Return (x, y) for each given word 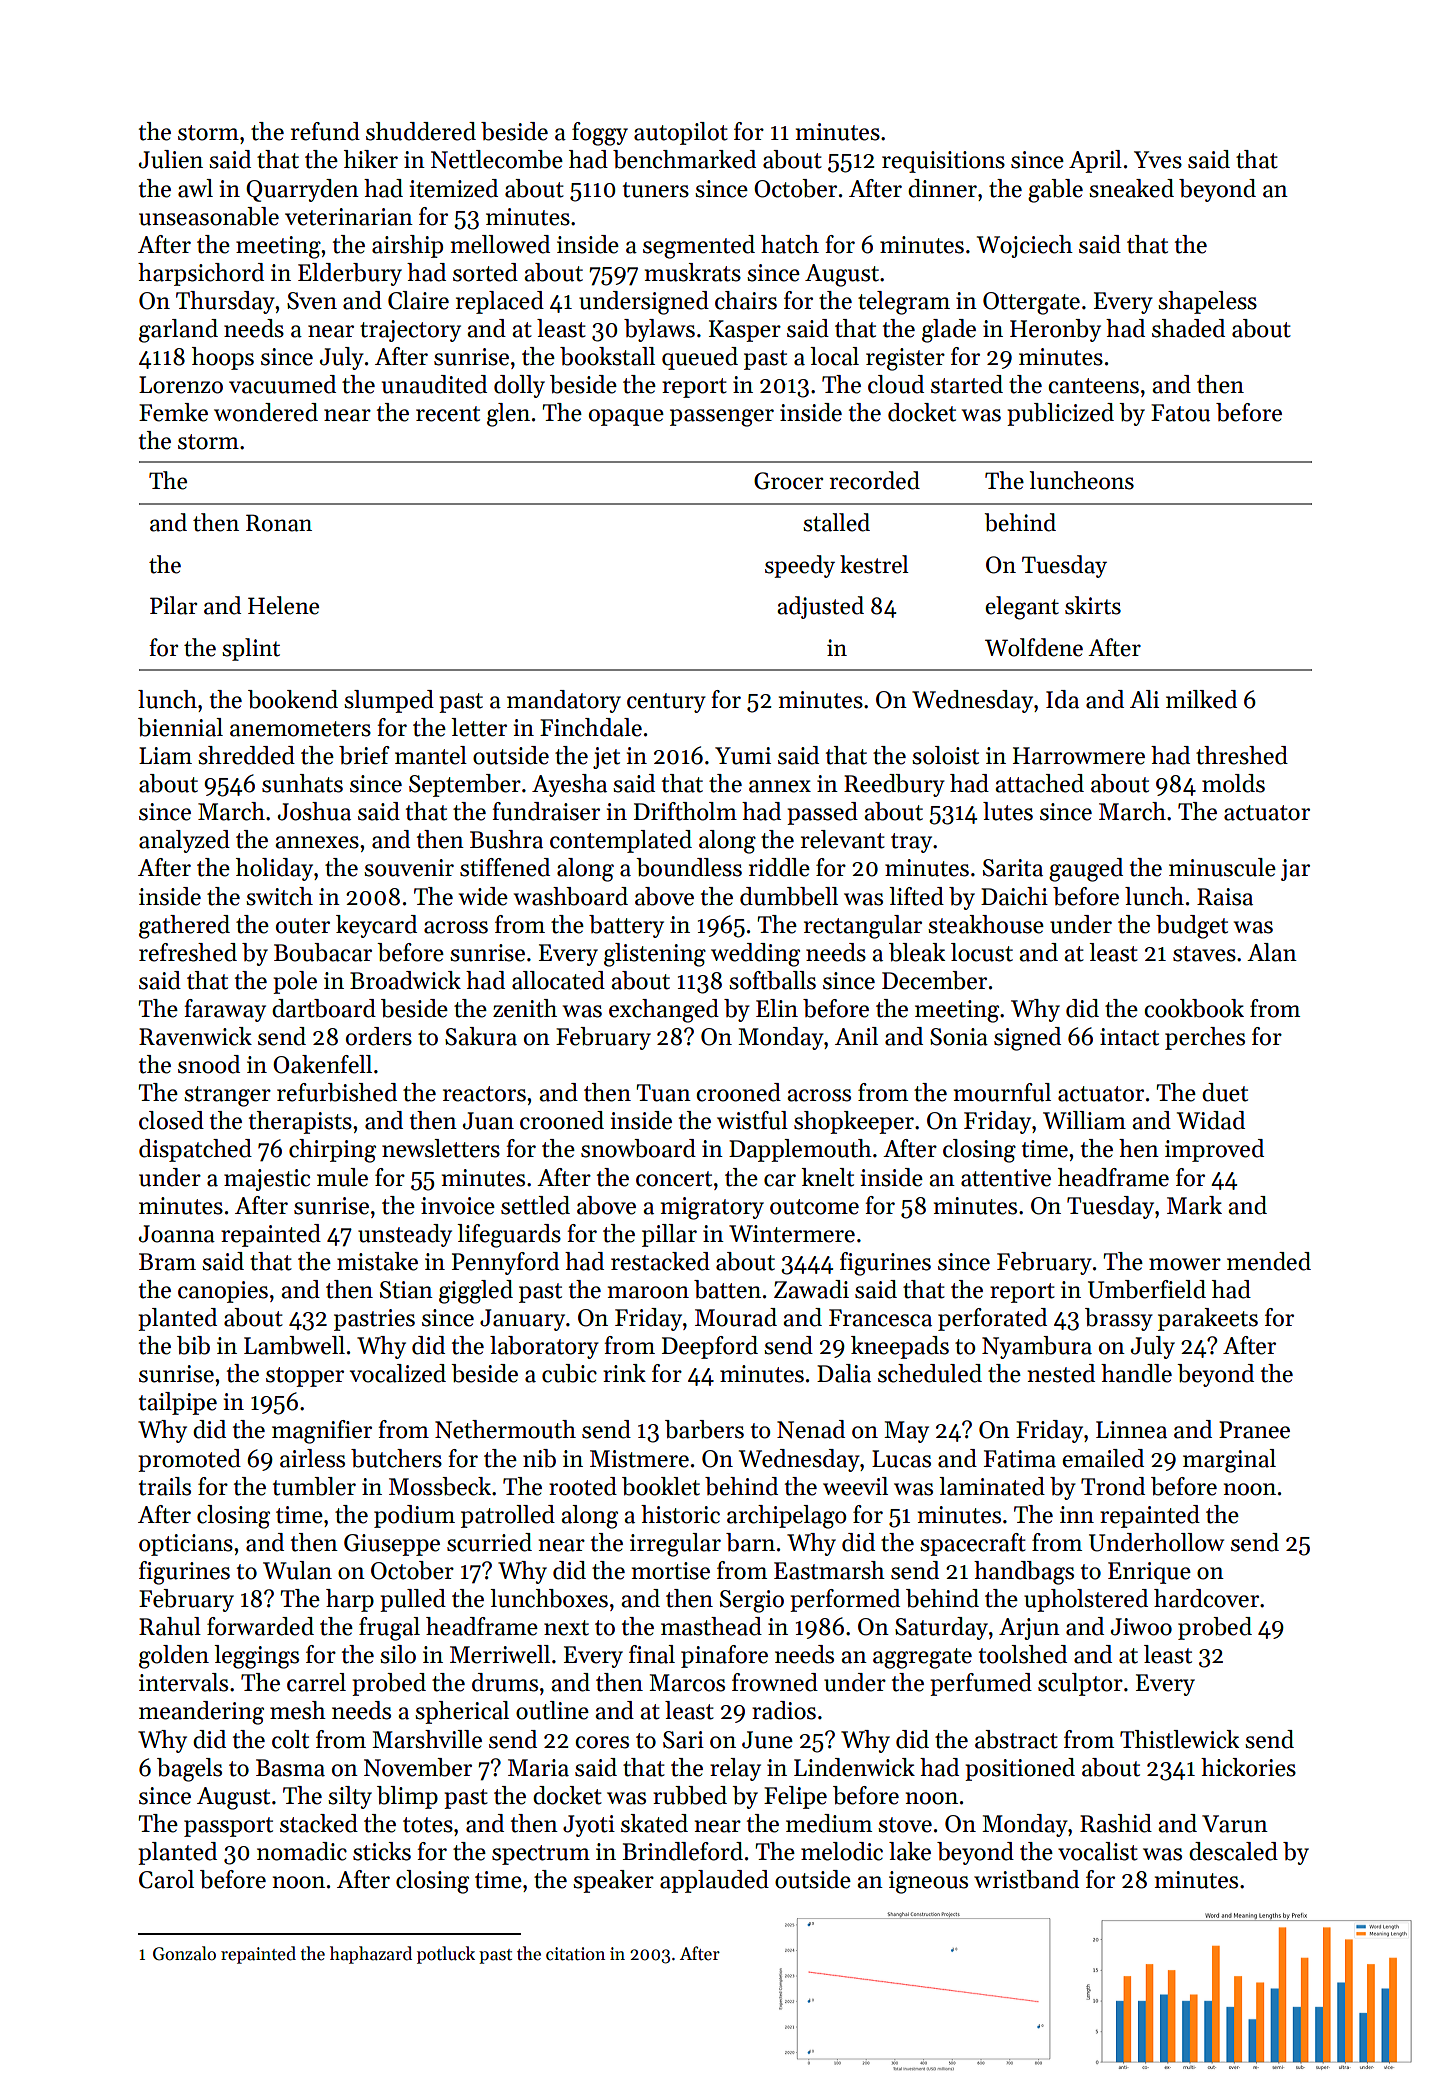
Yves (1158, 160)
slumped (389, 701)
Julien (171, 159)
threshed (1242, 755)
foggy (600, 134)
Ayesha (569, 785)
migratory (712, 1208)
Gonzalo (184, 1953)
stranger (227, 1096)
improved (1214, 1150)
